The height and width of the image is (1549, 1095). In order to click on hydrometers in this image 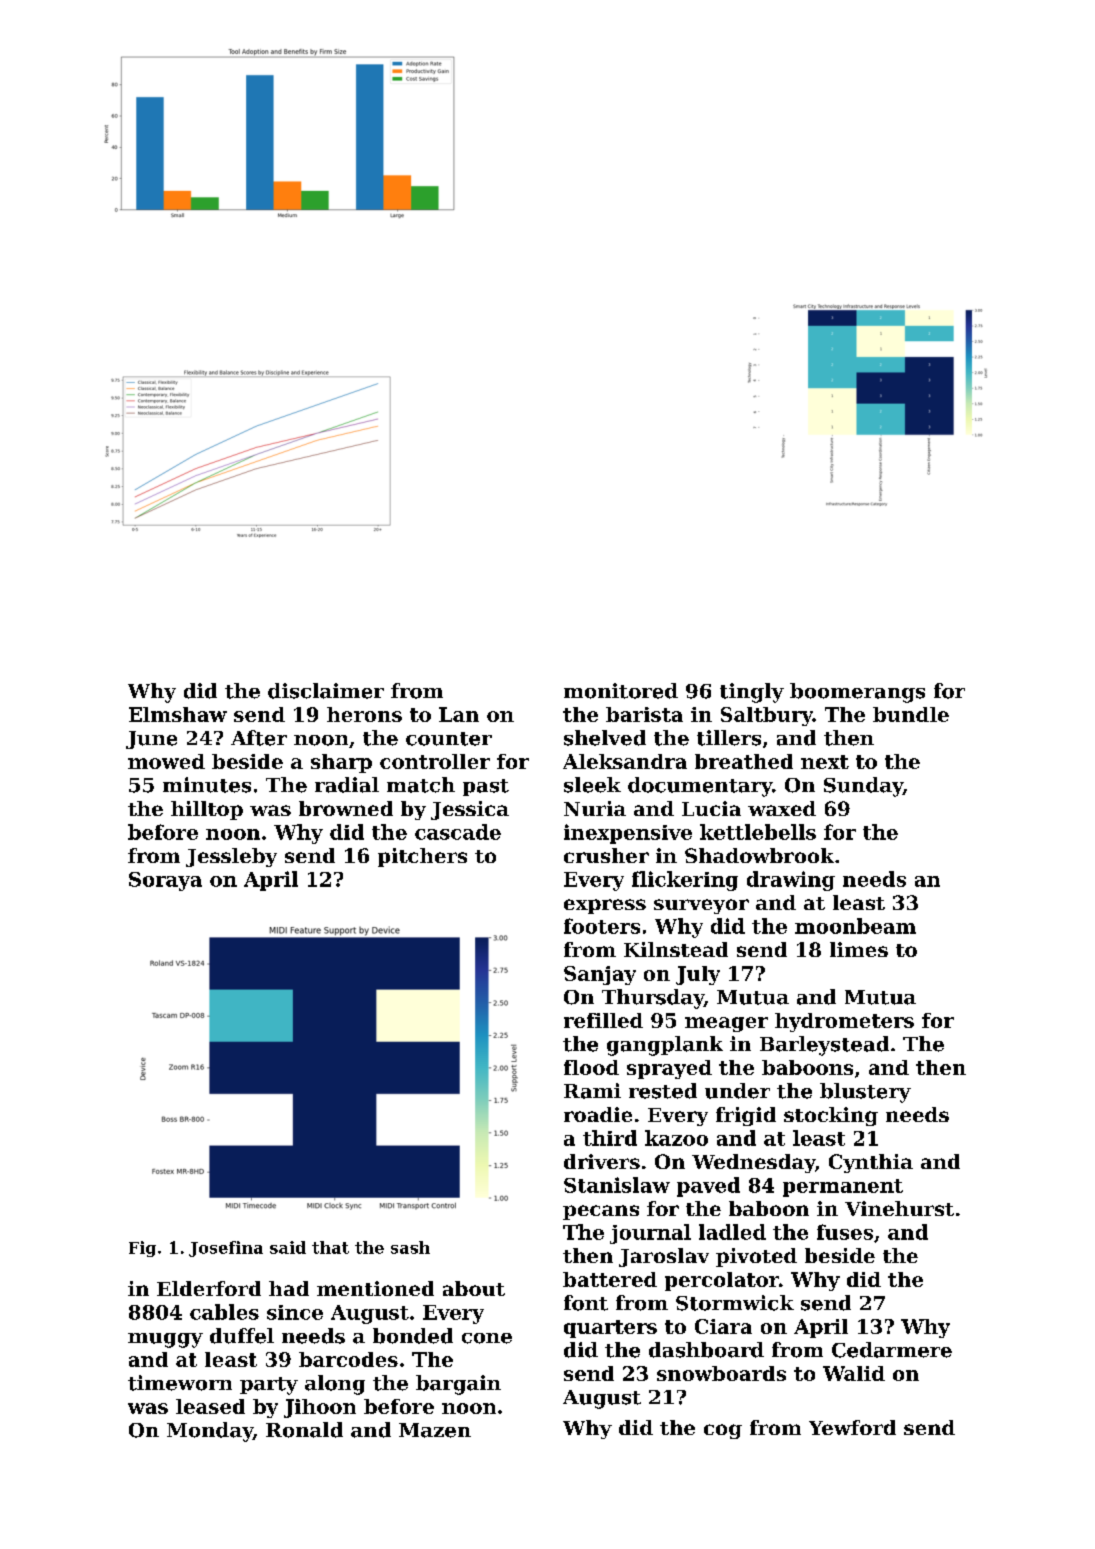, I will do `click(844, 1022)`.
